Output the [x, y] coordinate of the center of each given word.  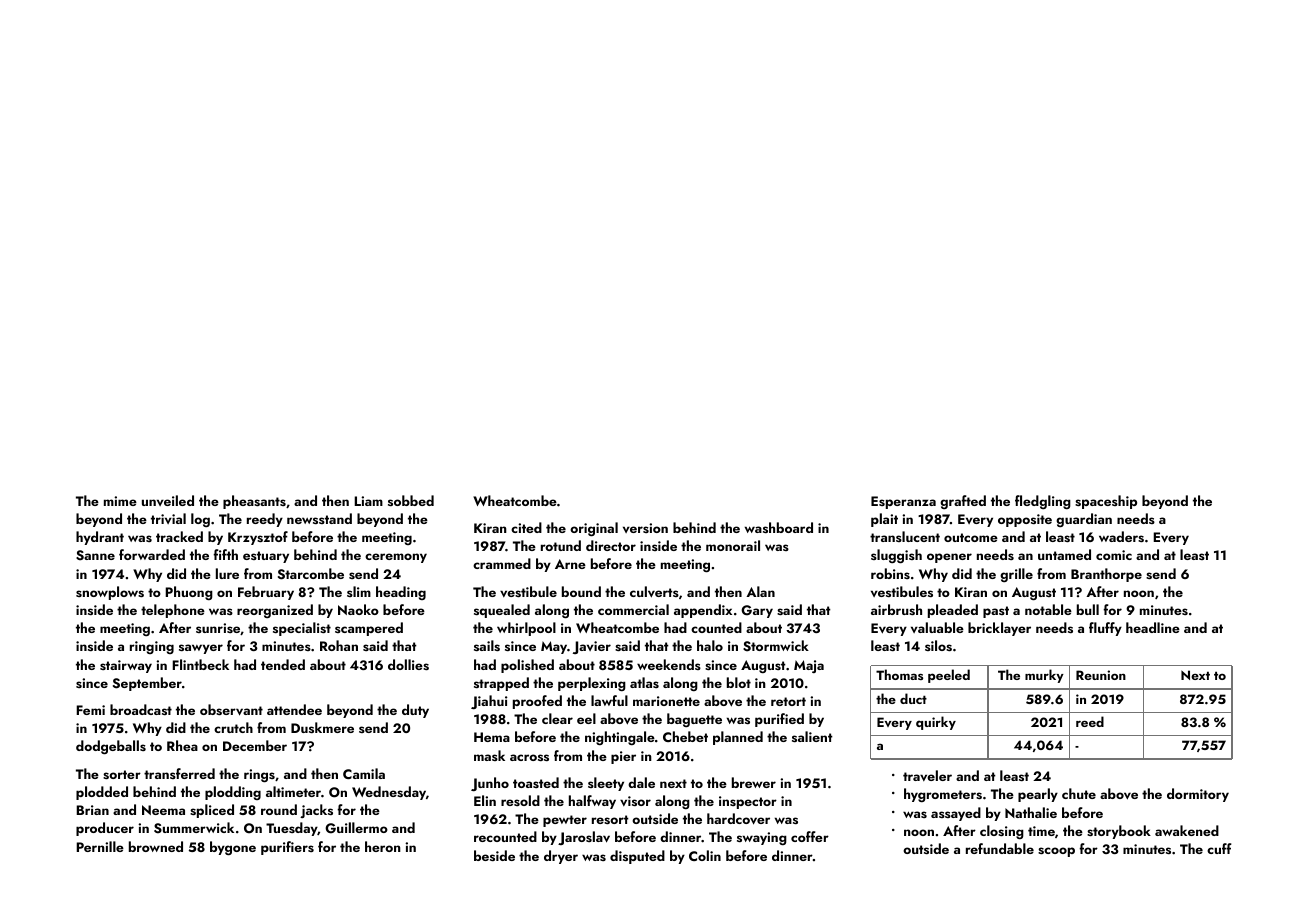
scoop [1056, 852]
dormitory [1198, 795]
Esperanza [903, 502]
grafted [963, 502]
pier [623, 757]
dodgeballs [111, 747]
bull [1088, 609]
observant [231, 710]
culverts [654, 592]
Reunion [1101, 675]
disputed [637, 857]
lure [227, 573]
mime [120, 501]
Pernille [100, 846]
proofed [537, 702]
